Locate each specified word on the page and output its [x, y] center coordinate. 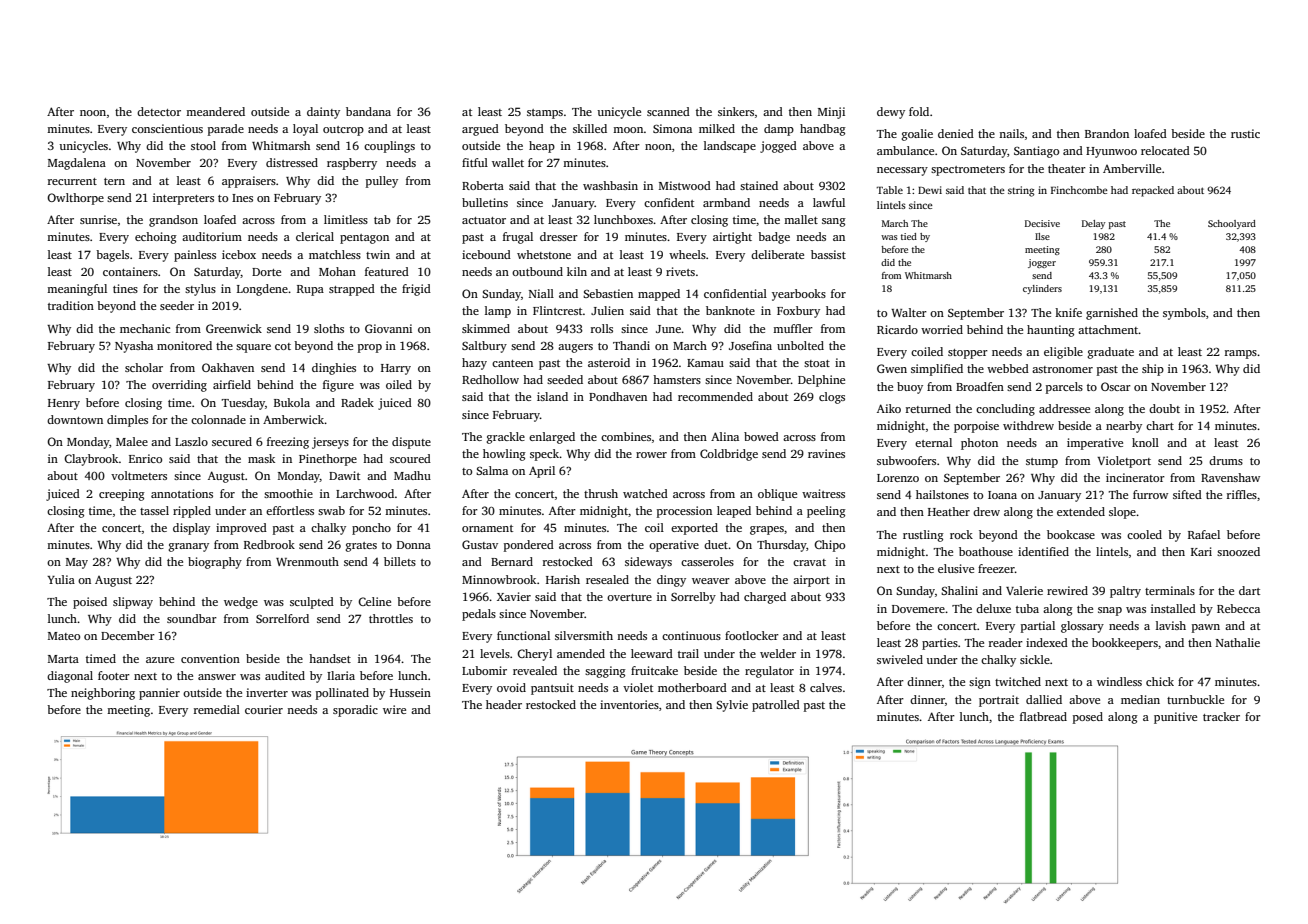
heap [542, 147]
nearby [1124, 427]
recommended [715, 396]
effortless [290, 510]
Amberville [1132, 168]
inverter [267, 692]
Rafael [1204, 534]
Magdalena [77, 164]
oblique [777, 495]
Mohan [337, 271]
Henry [64, 404]
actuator [484, 220]
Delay [1093, 224]
